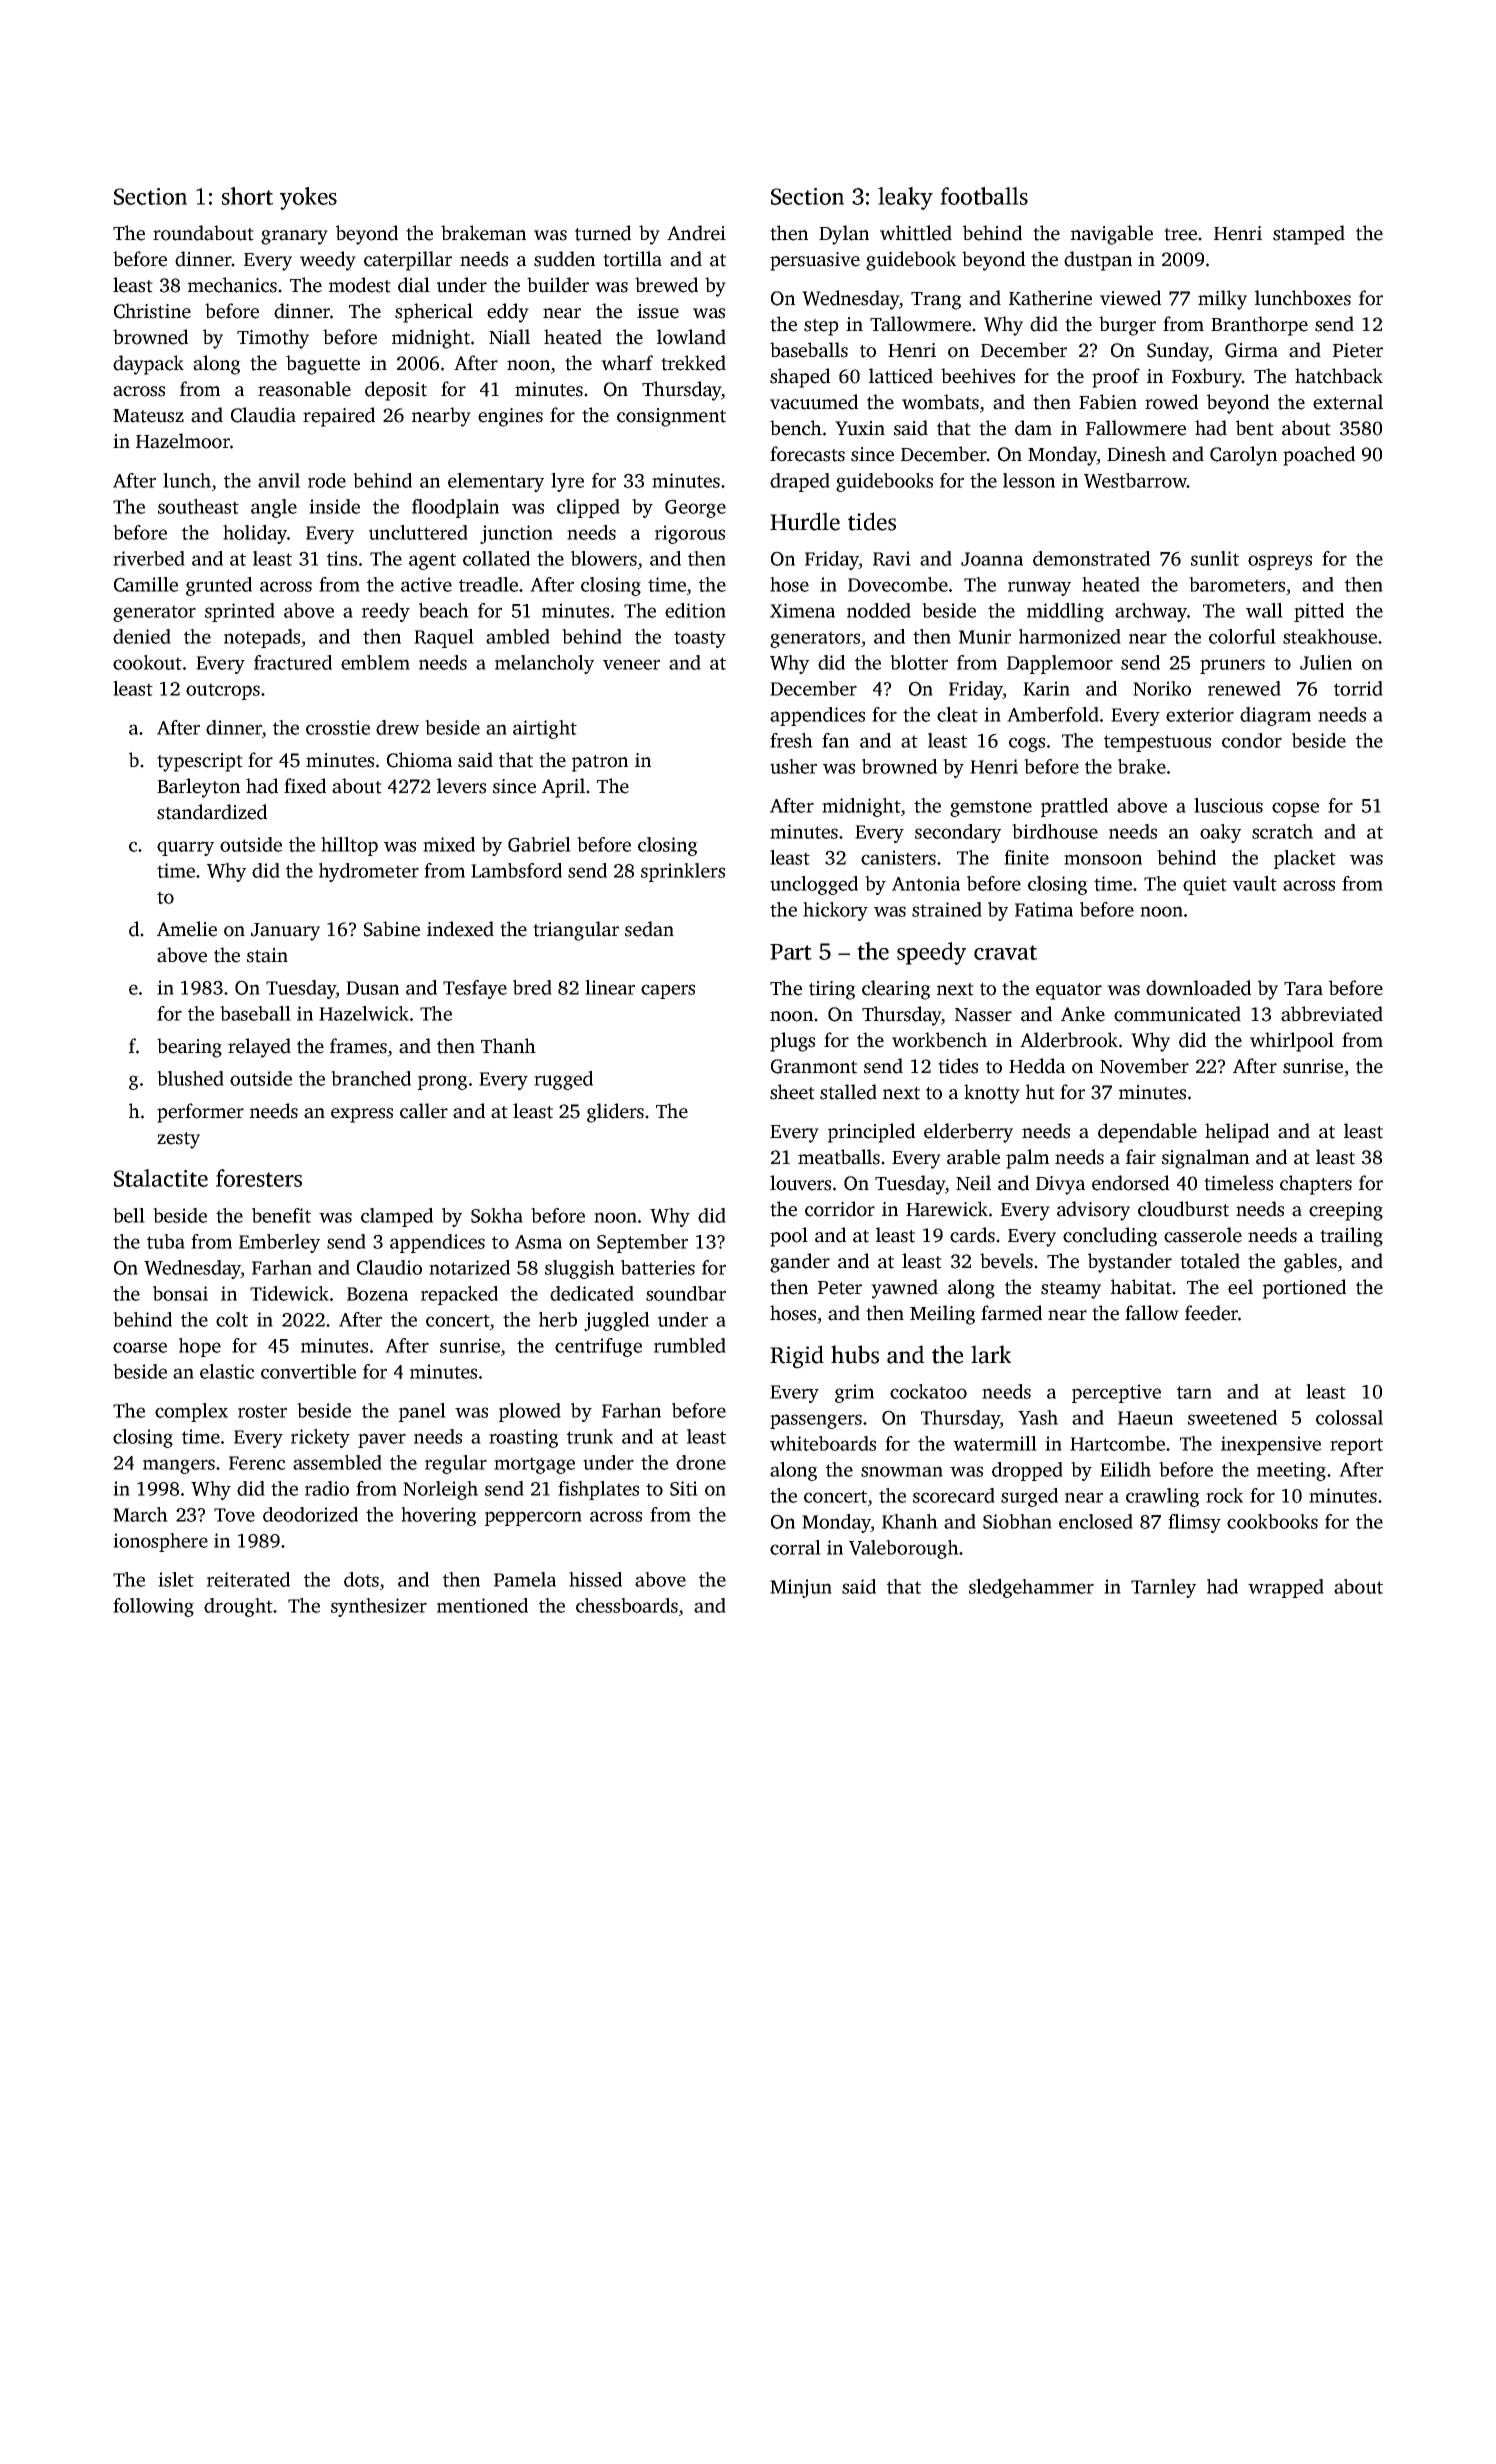 The width and height of the document is (1496, 2464). Describe the element at coordinates (510, 417) in the document. I see `engines` at that location.
